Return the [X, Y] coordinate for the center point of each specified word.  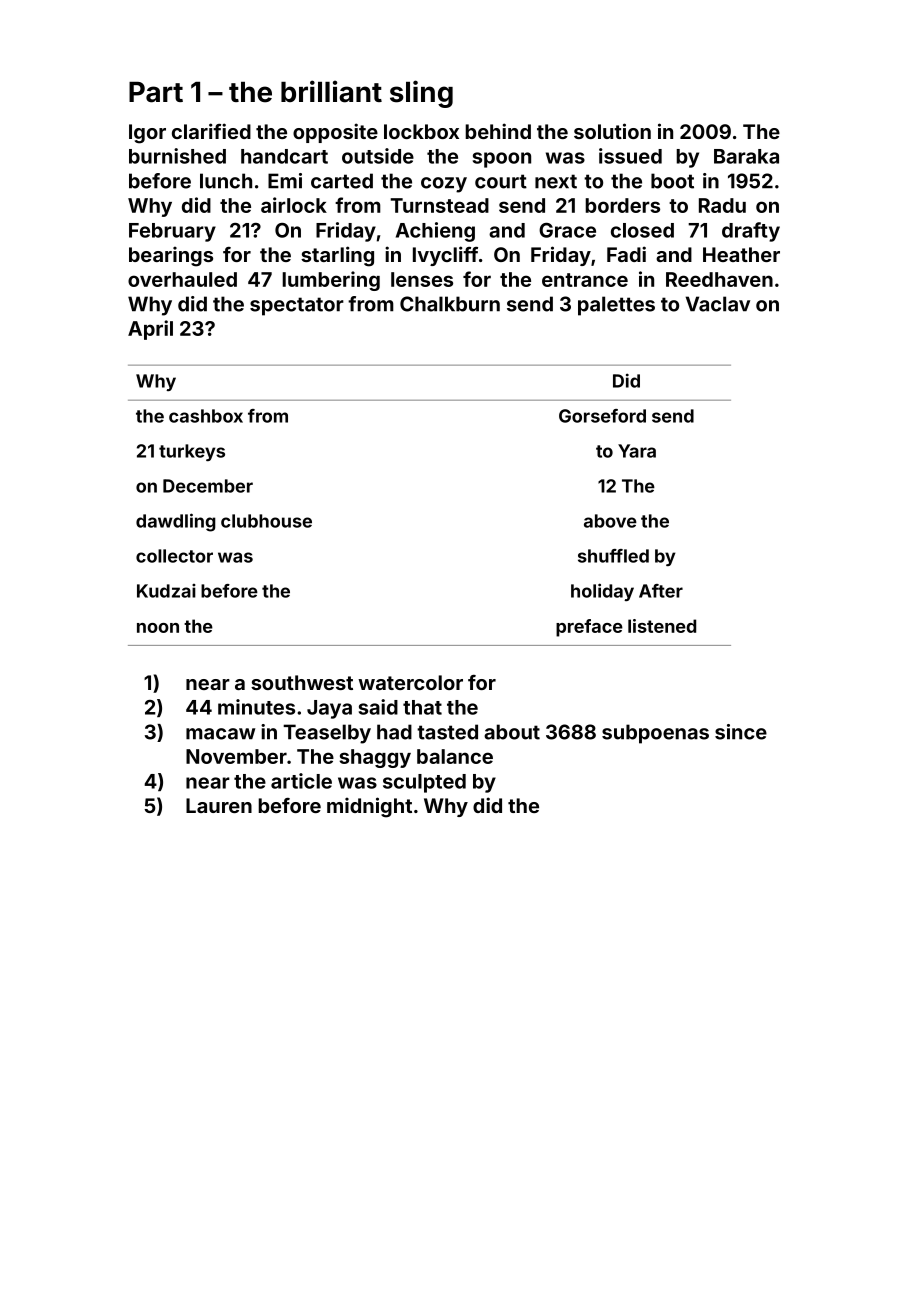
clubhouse [266, 521]
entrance [585, 280]
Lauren [219, 805]
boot [672, 181]
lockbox [421, 131]
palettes [616, 306]
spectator [297, 306]
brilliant [331, 91]
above [610, 521]
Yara [637, 451]
